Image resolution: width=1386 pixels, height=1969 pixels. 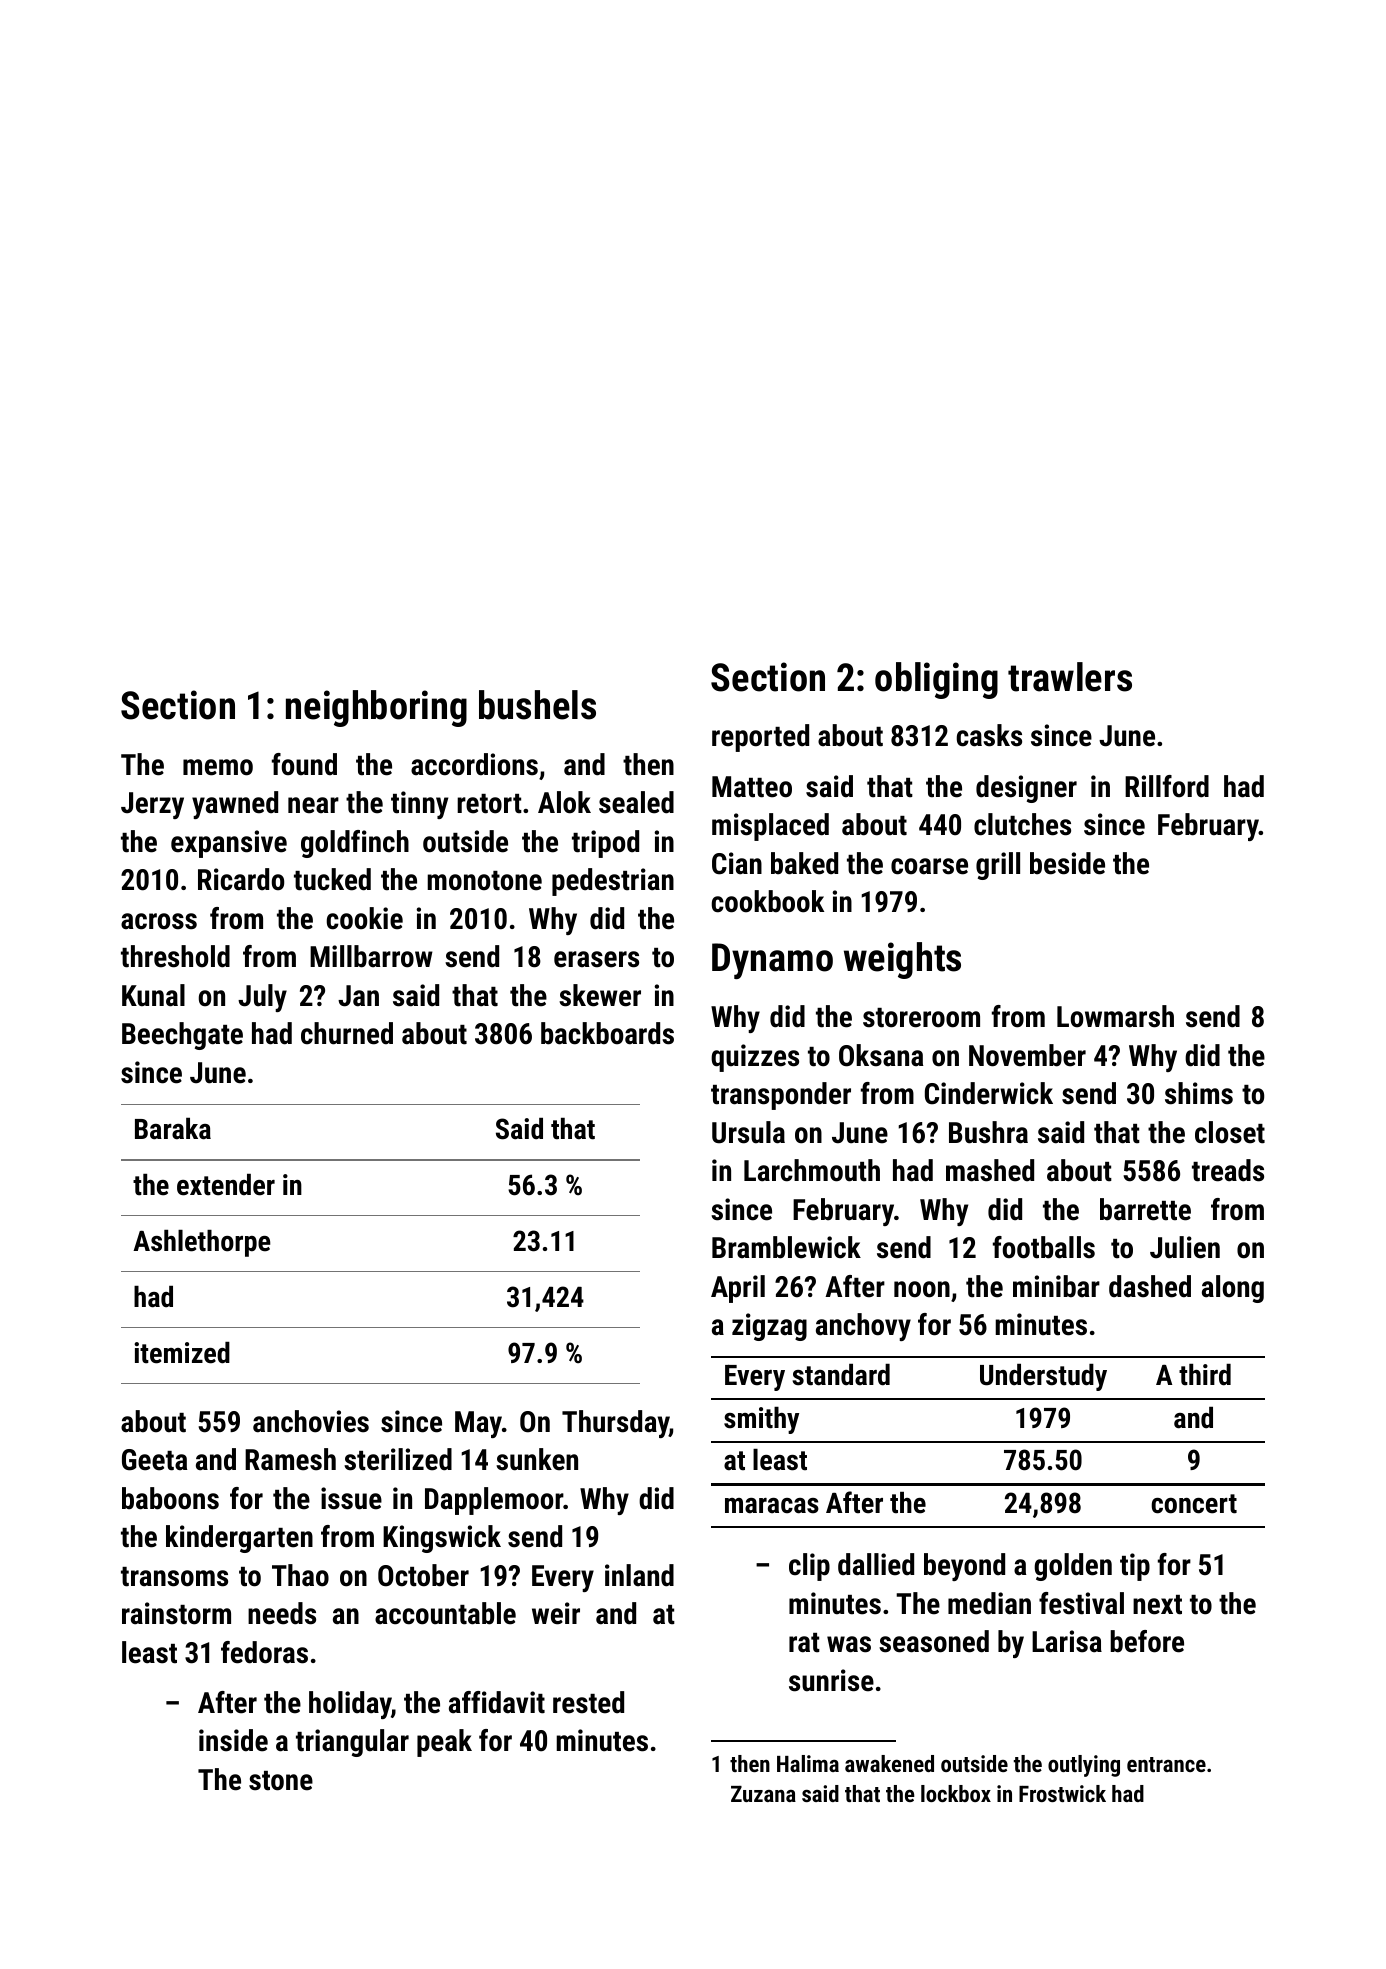 What do you see at coordinates (281, 1781) in the screenshot?
I see `stone` at bounding box center [281, 1781].
